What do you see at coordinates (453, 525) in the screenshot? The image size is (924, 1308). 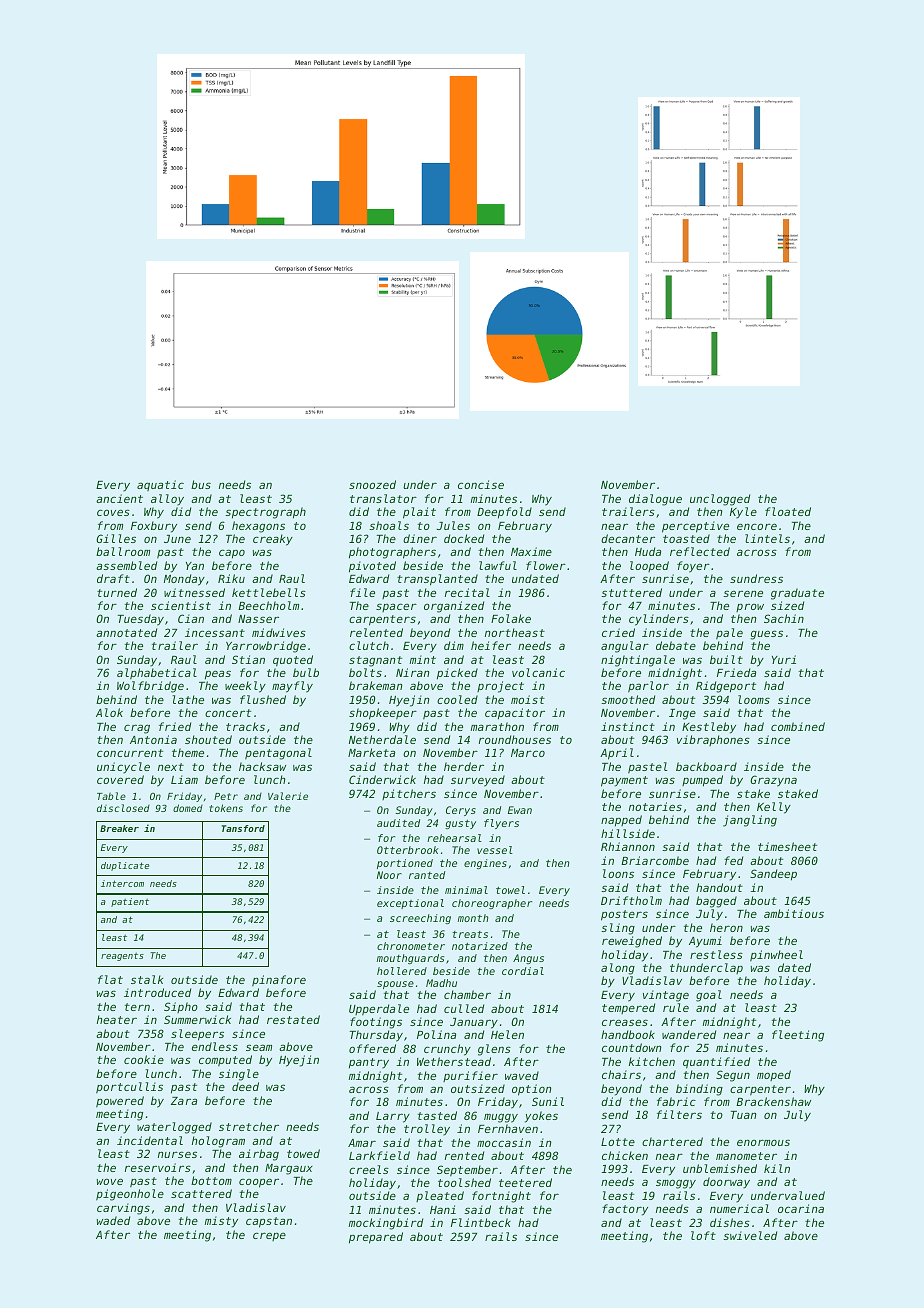 I see `Jules` at bounding box center [453, 525].
